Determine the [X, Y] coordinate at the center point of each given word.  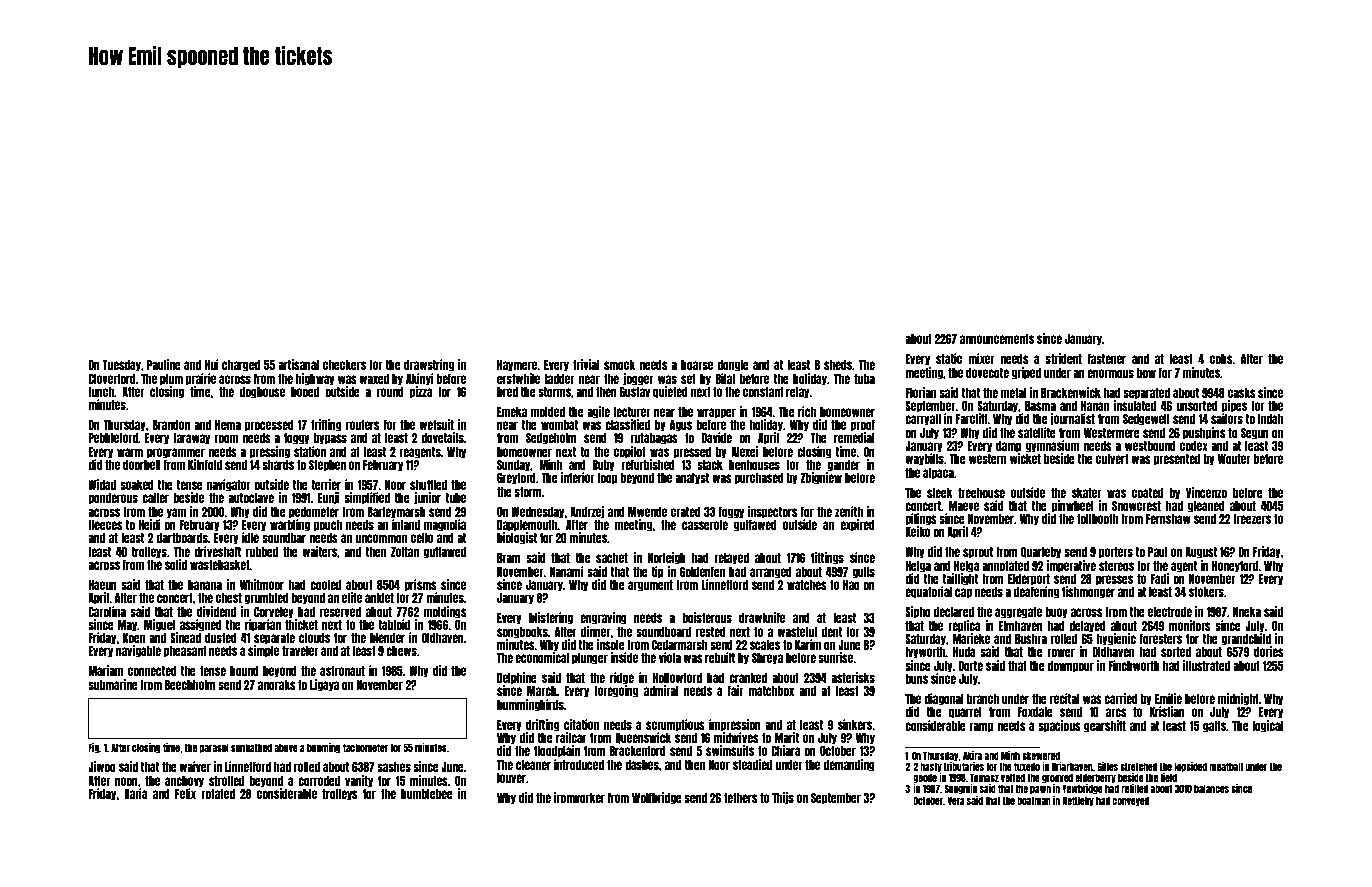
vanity [359, 781]
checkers [344, 365]
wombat [559, 425]
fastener [1107, 359]
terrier [326, 484]
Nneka [1247, 612]
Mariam [105, 670]
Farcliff [972, 418]
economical [542, 657]
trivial [586, 364]
